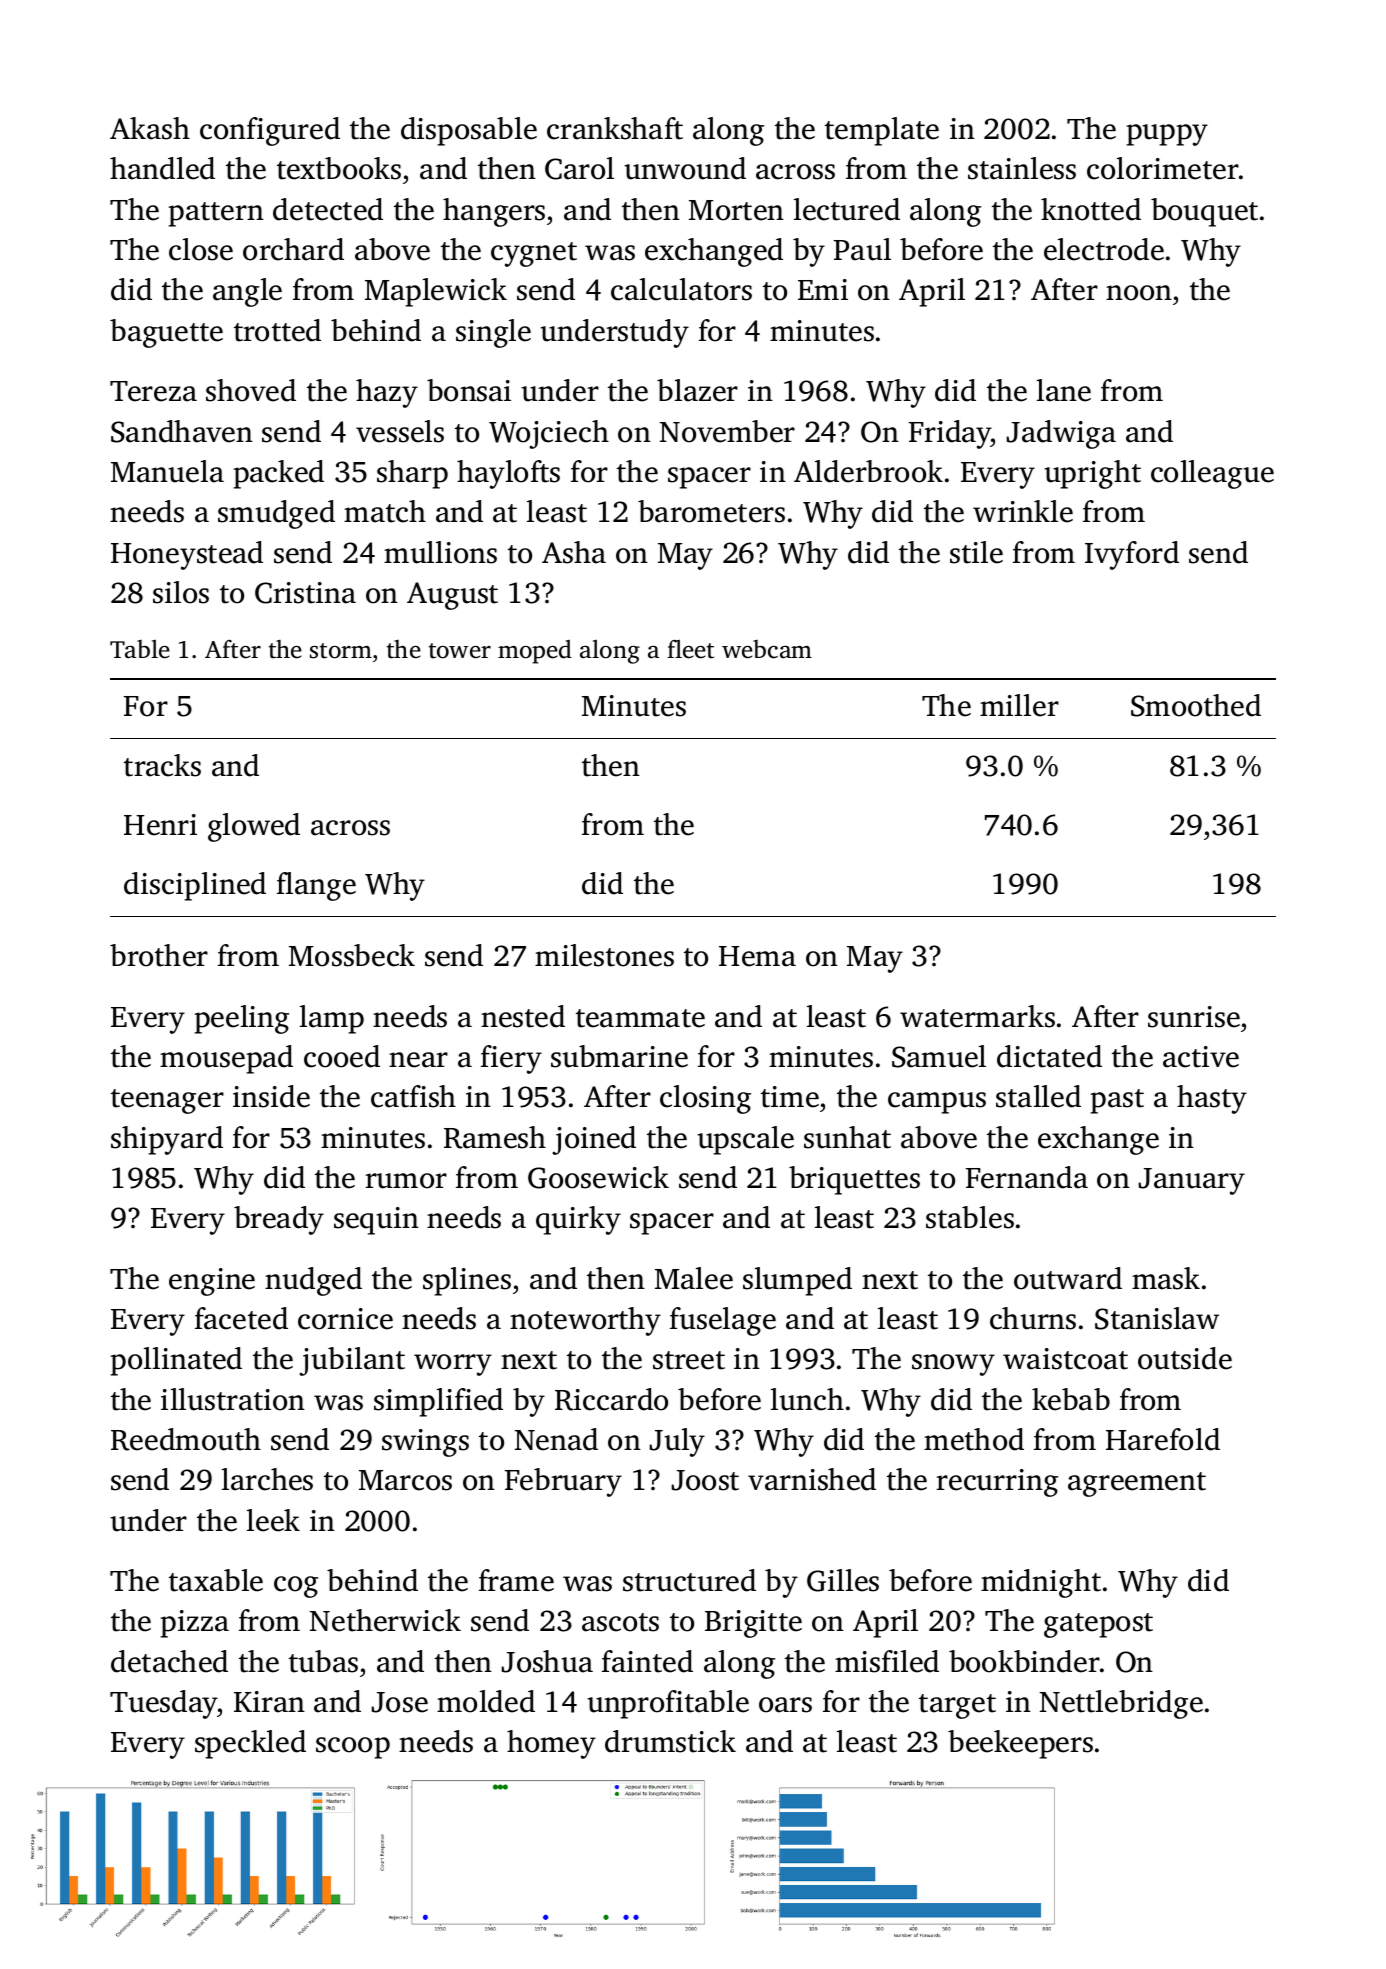 Image resolution: width=1386 pixels, height=1969 pixels. Describe the element at coordinates (241, 1318) in the screenshot. I see `faceted` at that location.
